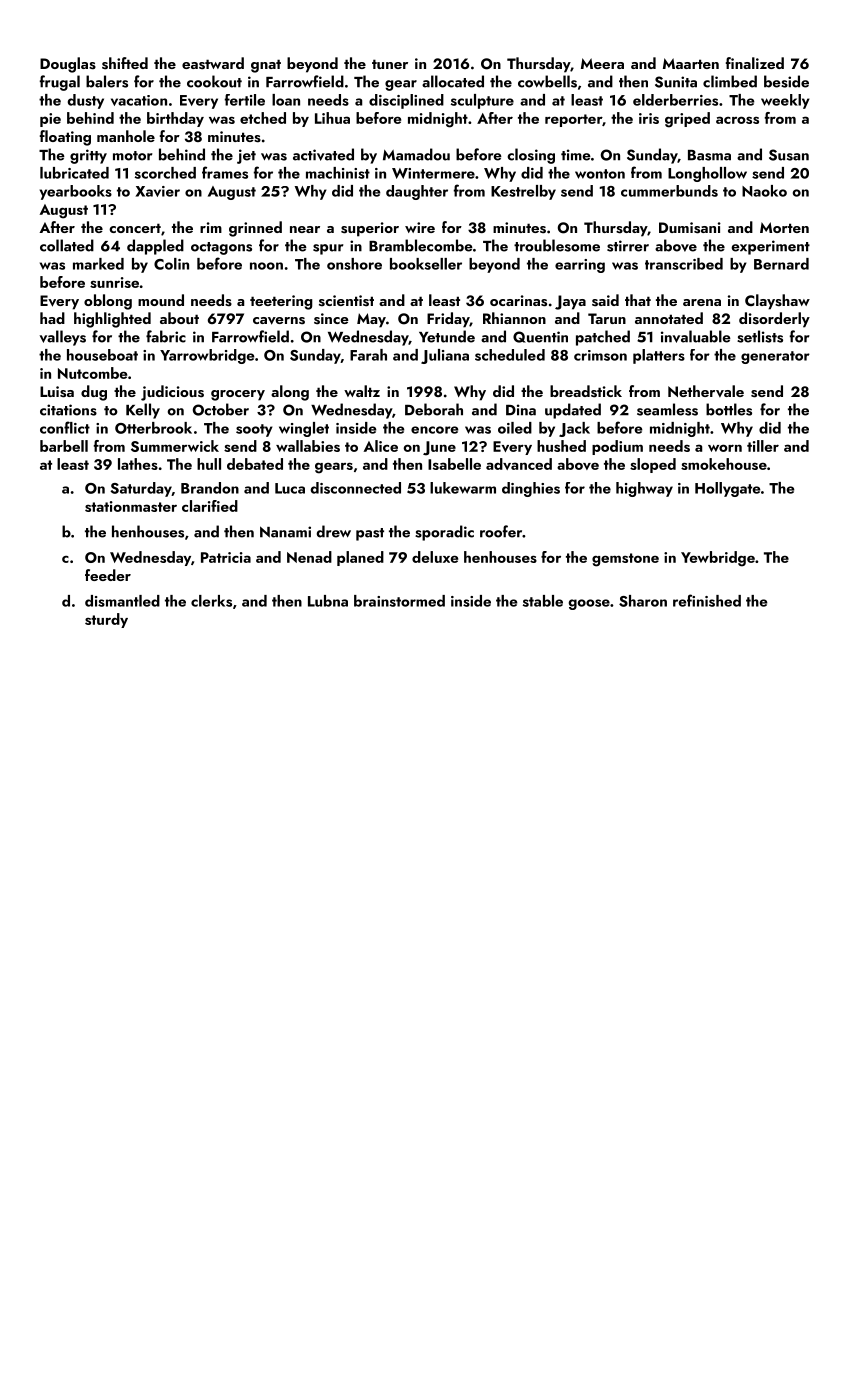 Image resolution: width=849 pixels, height=1400 pixels. What do you see at coordinates (482, 101) in the screenshot?
I see `sculpture` at bounding box center [482, 101].
